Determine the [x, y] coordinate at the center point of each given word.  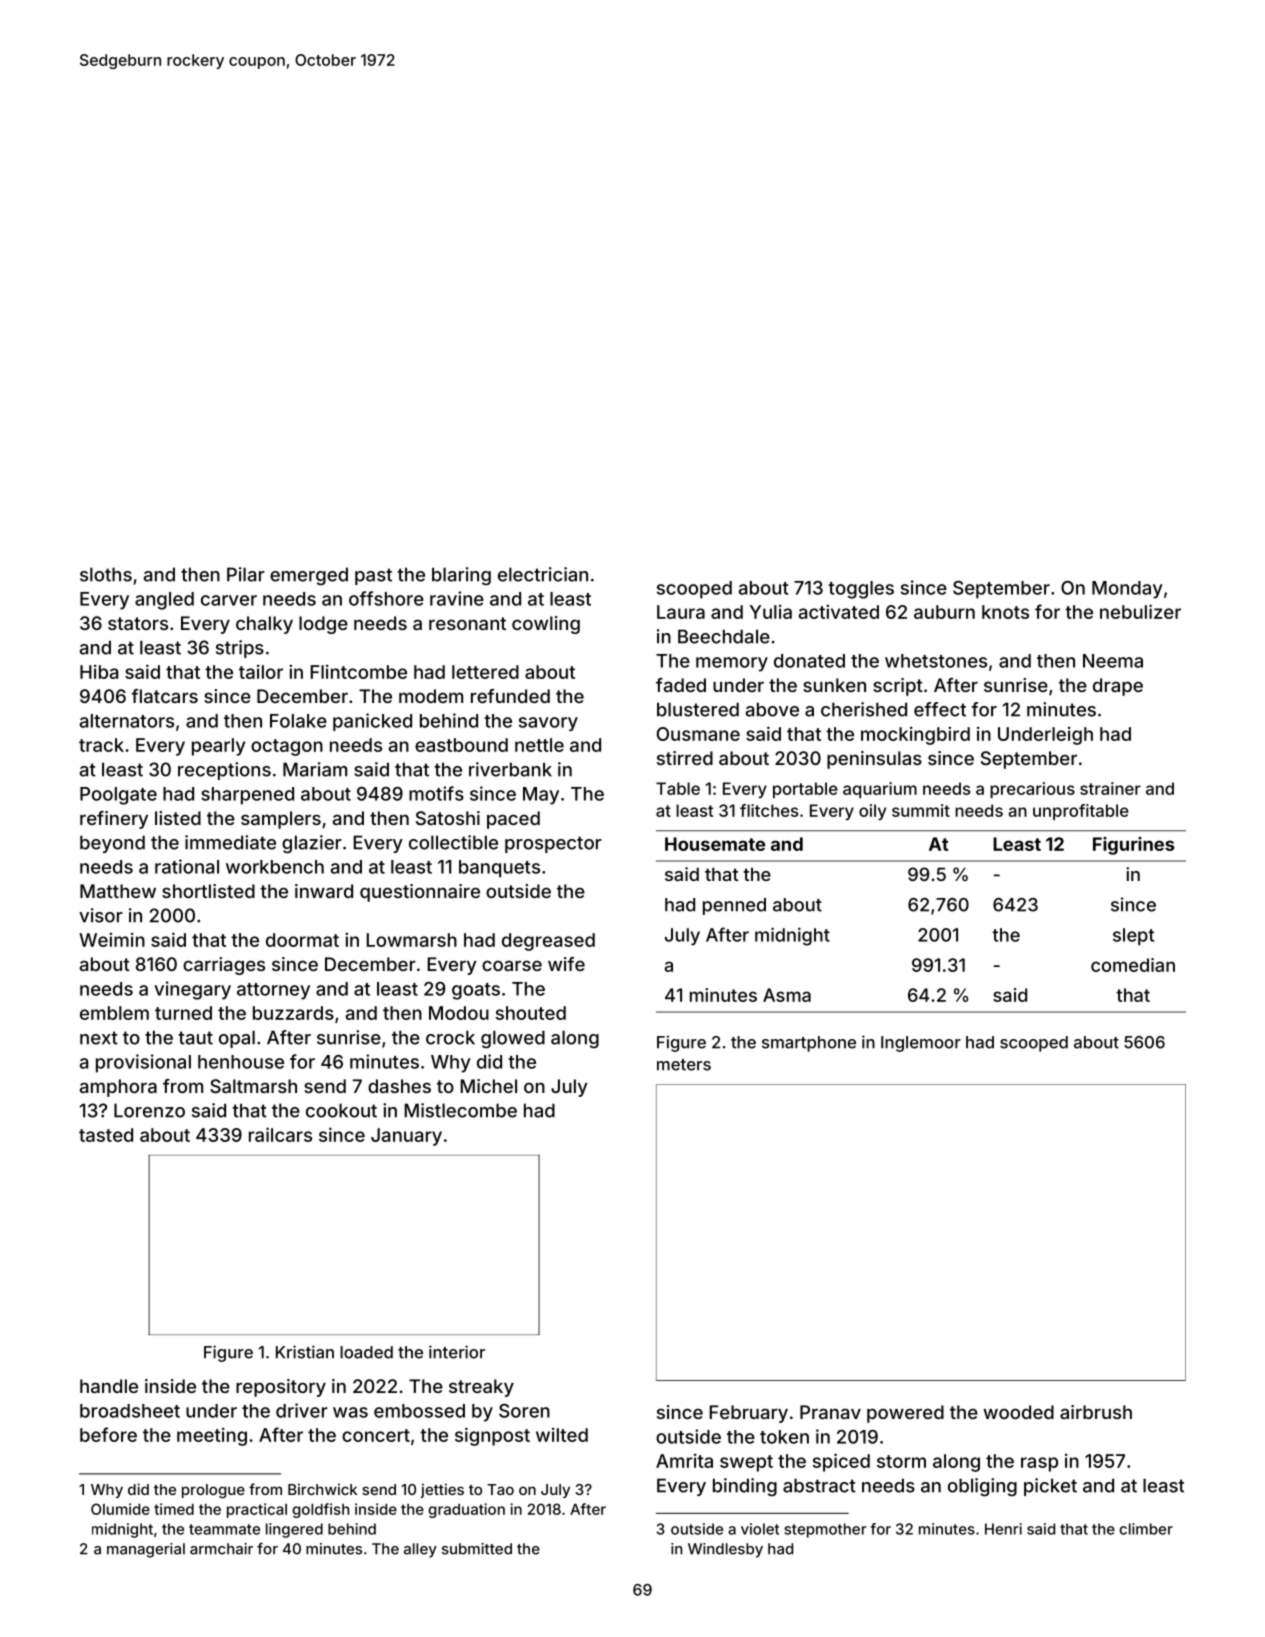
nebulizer [1140, 611]
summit [921, 810]
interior [457, 1352]
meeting [212, 1437]
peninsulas [874, 760]
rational [187, 866]
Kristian [305, 1352]
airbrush [1096, 1412]
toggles [861, 590]
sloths [106, 574]
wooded [1018, 1412]
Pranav [830, 1412]
